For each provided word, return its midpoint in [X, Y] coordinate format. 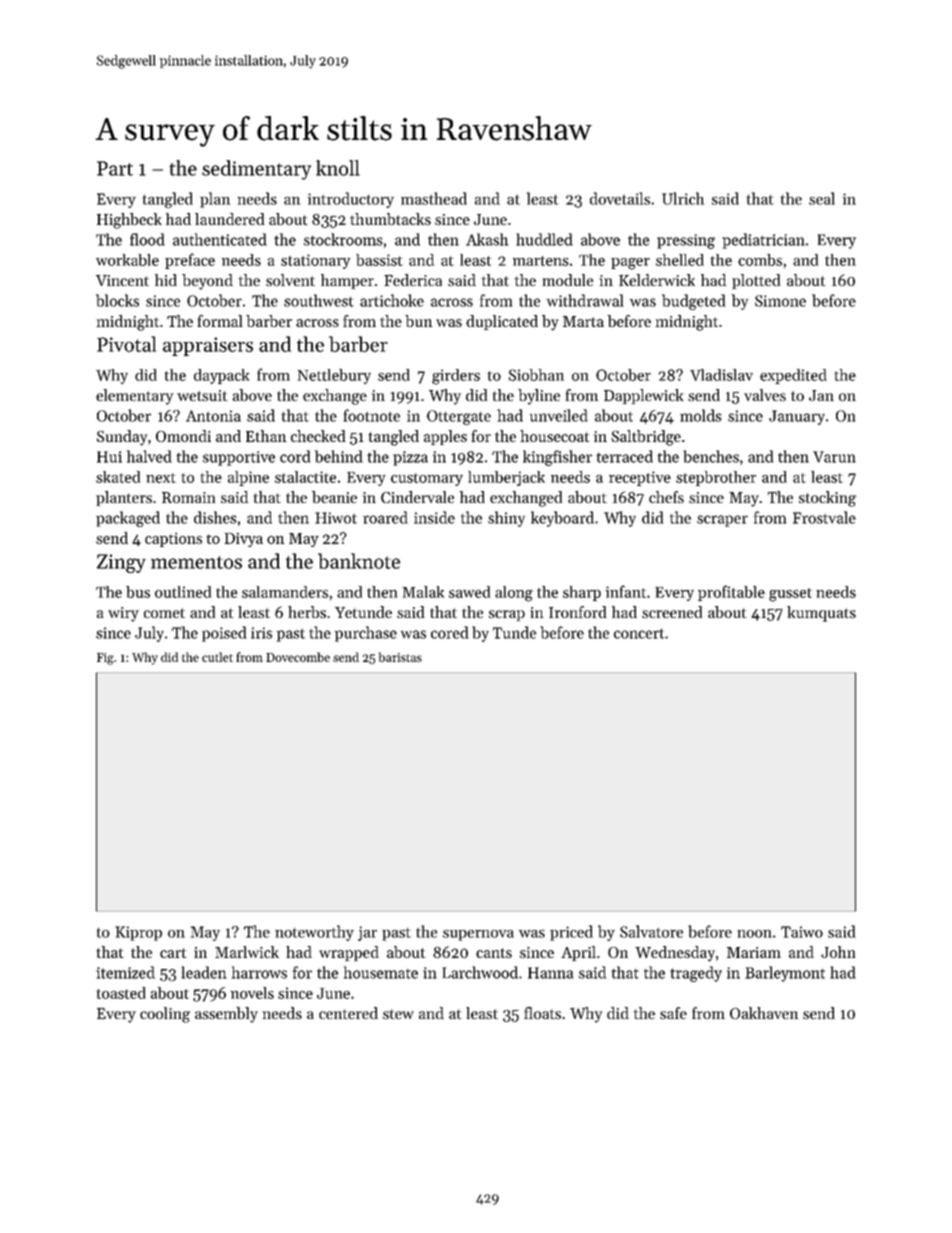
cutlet [217, 657]
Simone [780, 301]
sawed [469, 592]
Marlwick [247, 952]
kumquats [821, 614]
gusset [790, 595]
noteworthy [314, 933]
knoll [338, 168]
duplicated [502, 322]
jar [367, 933]
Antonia [213, 416]
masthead [434, 198]
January [797, 417]
